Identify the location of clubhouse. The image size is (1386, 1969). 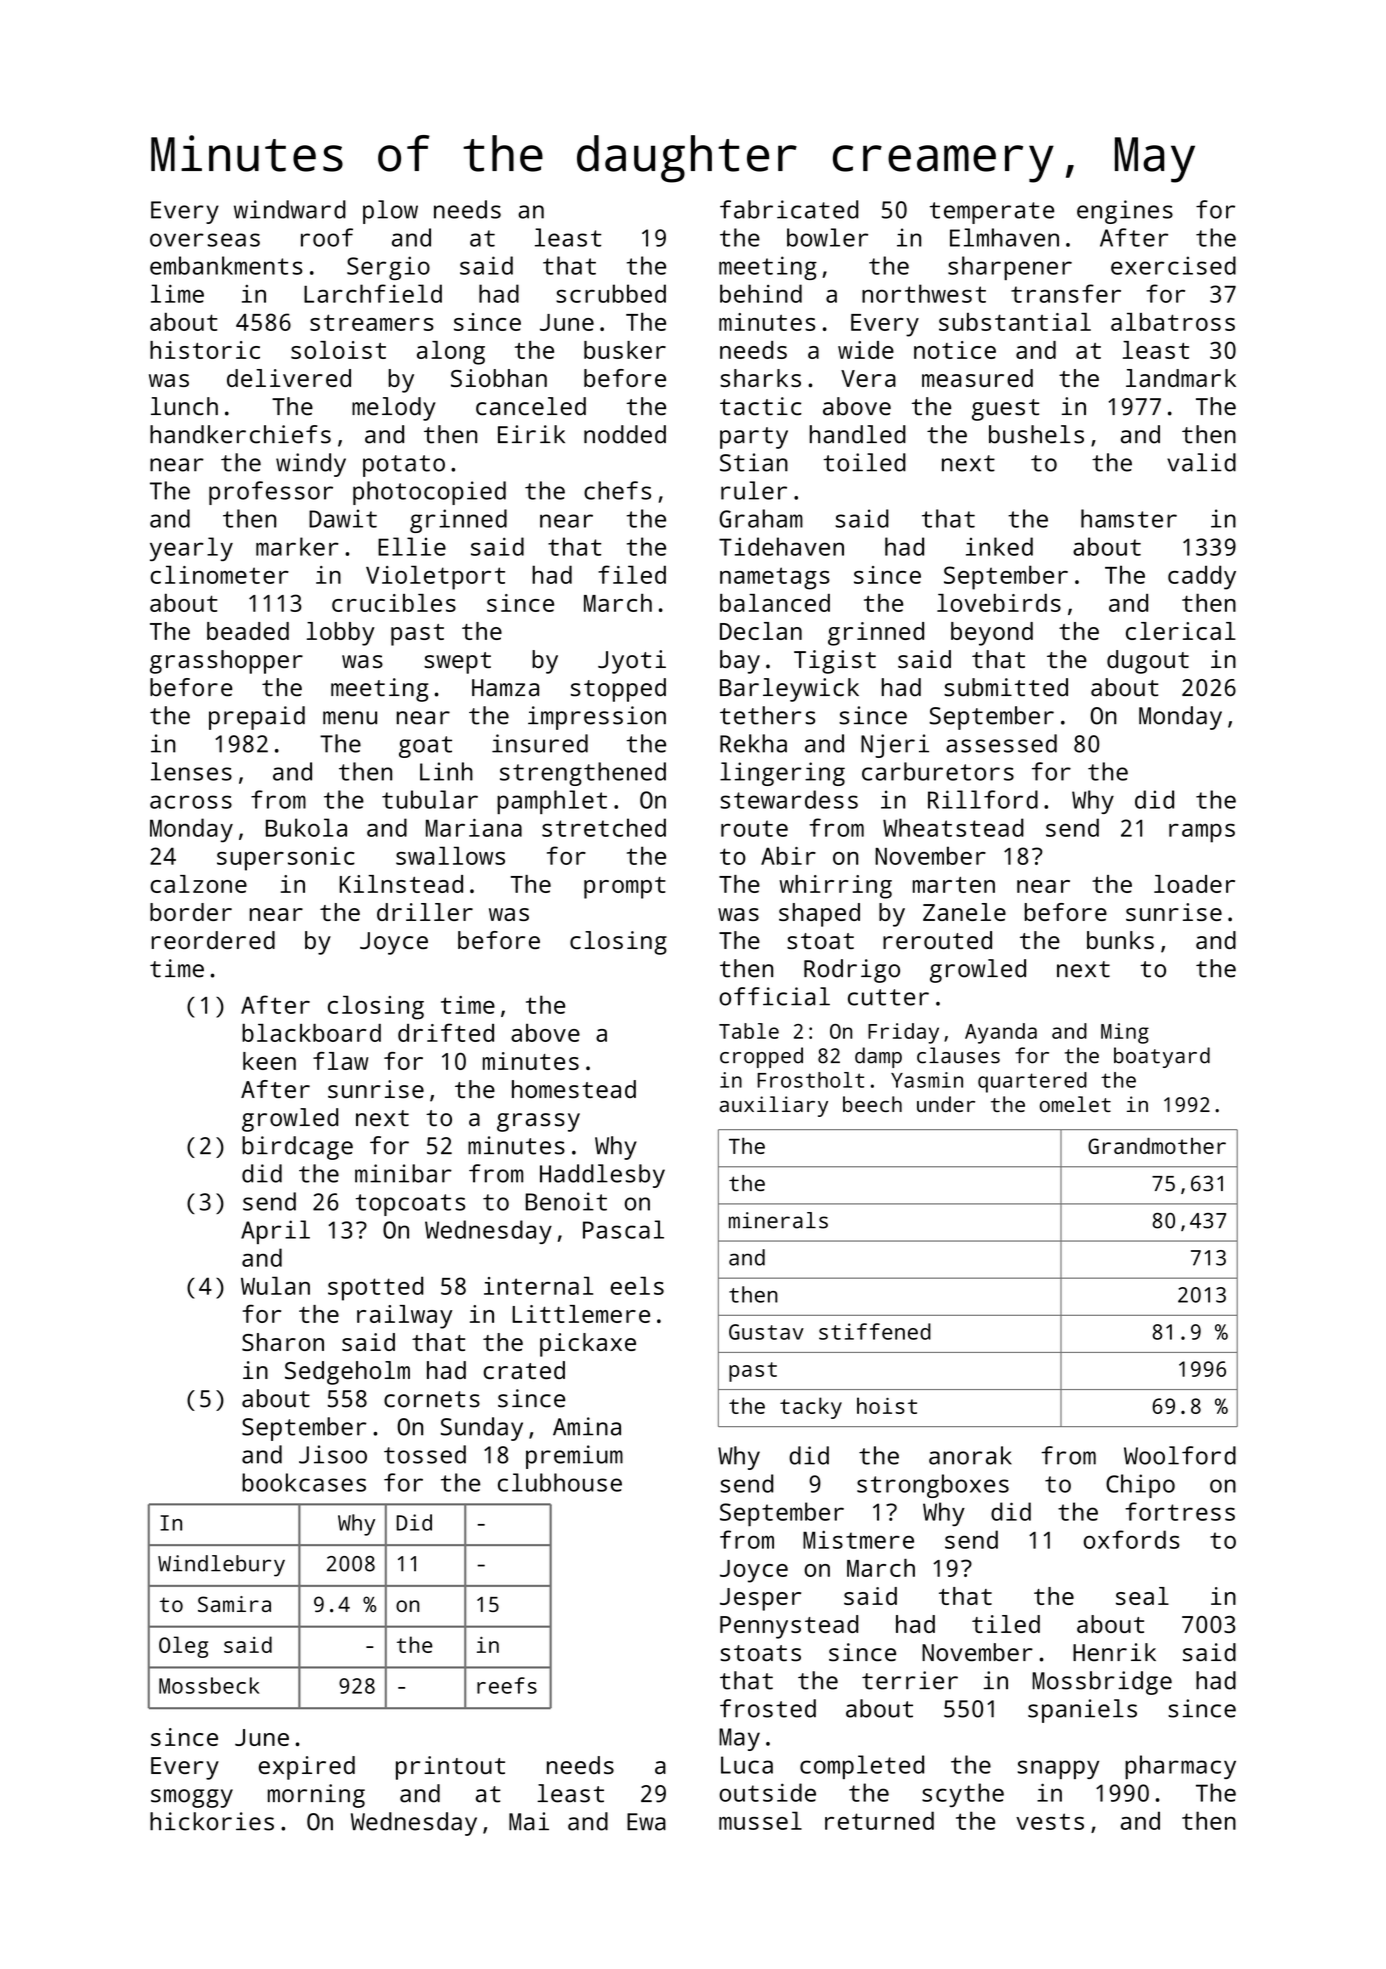
(560, 1482).
